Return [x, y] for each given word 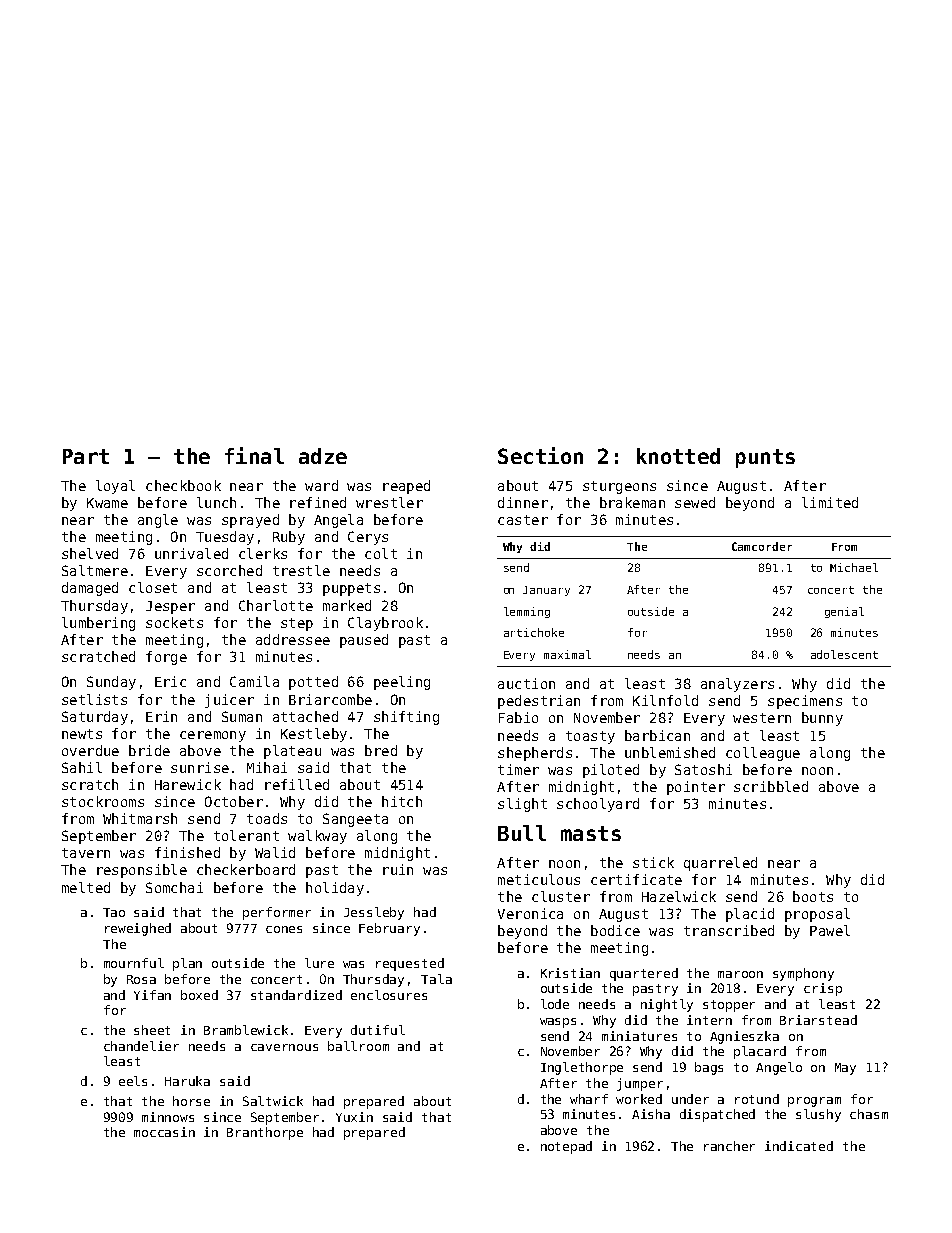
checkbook [183, 485]
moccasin [164, 1132]
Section [540, 455]
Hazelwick [679, 896]
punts [765, 458]
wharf [589, 1099]
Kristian [570, 973]
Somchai [174, 887]
